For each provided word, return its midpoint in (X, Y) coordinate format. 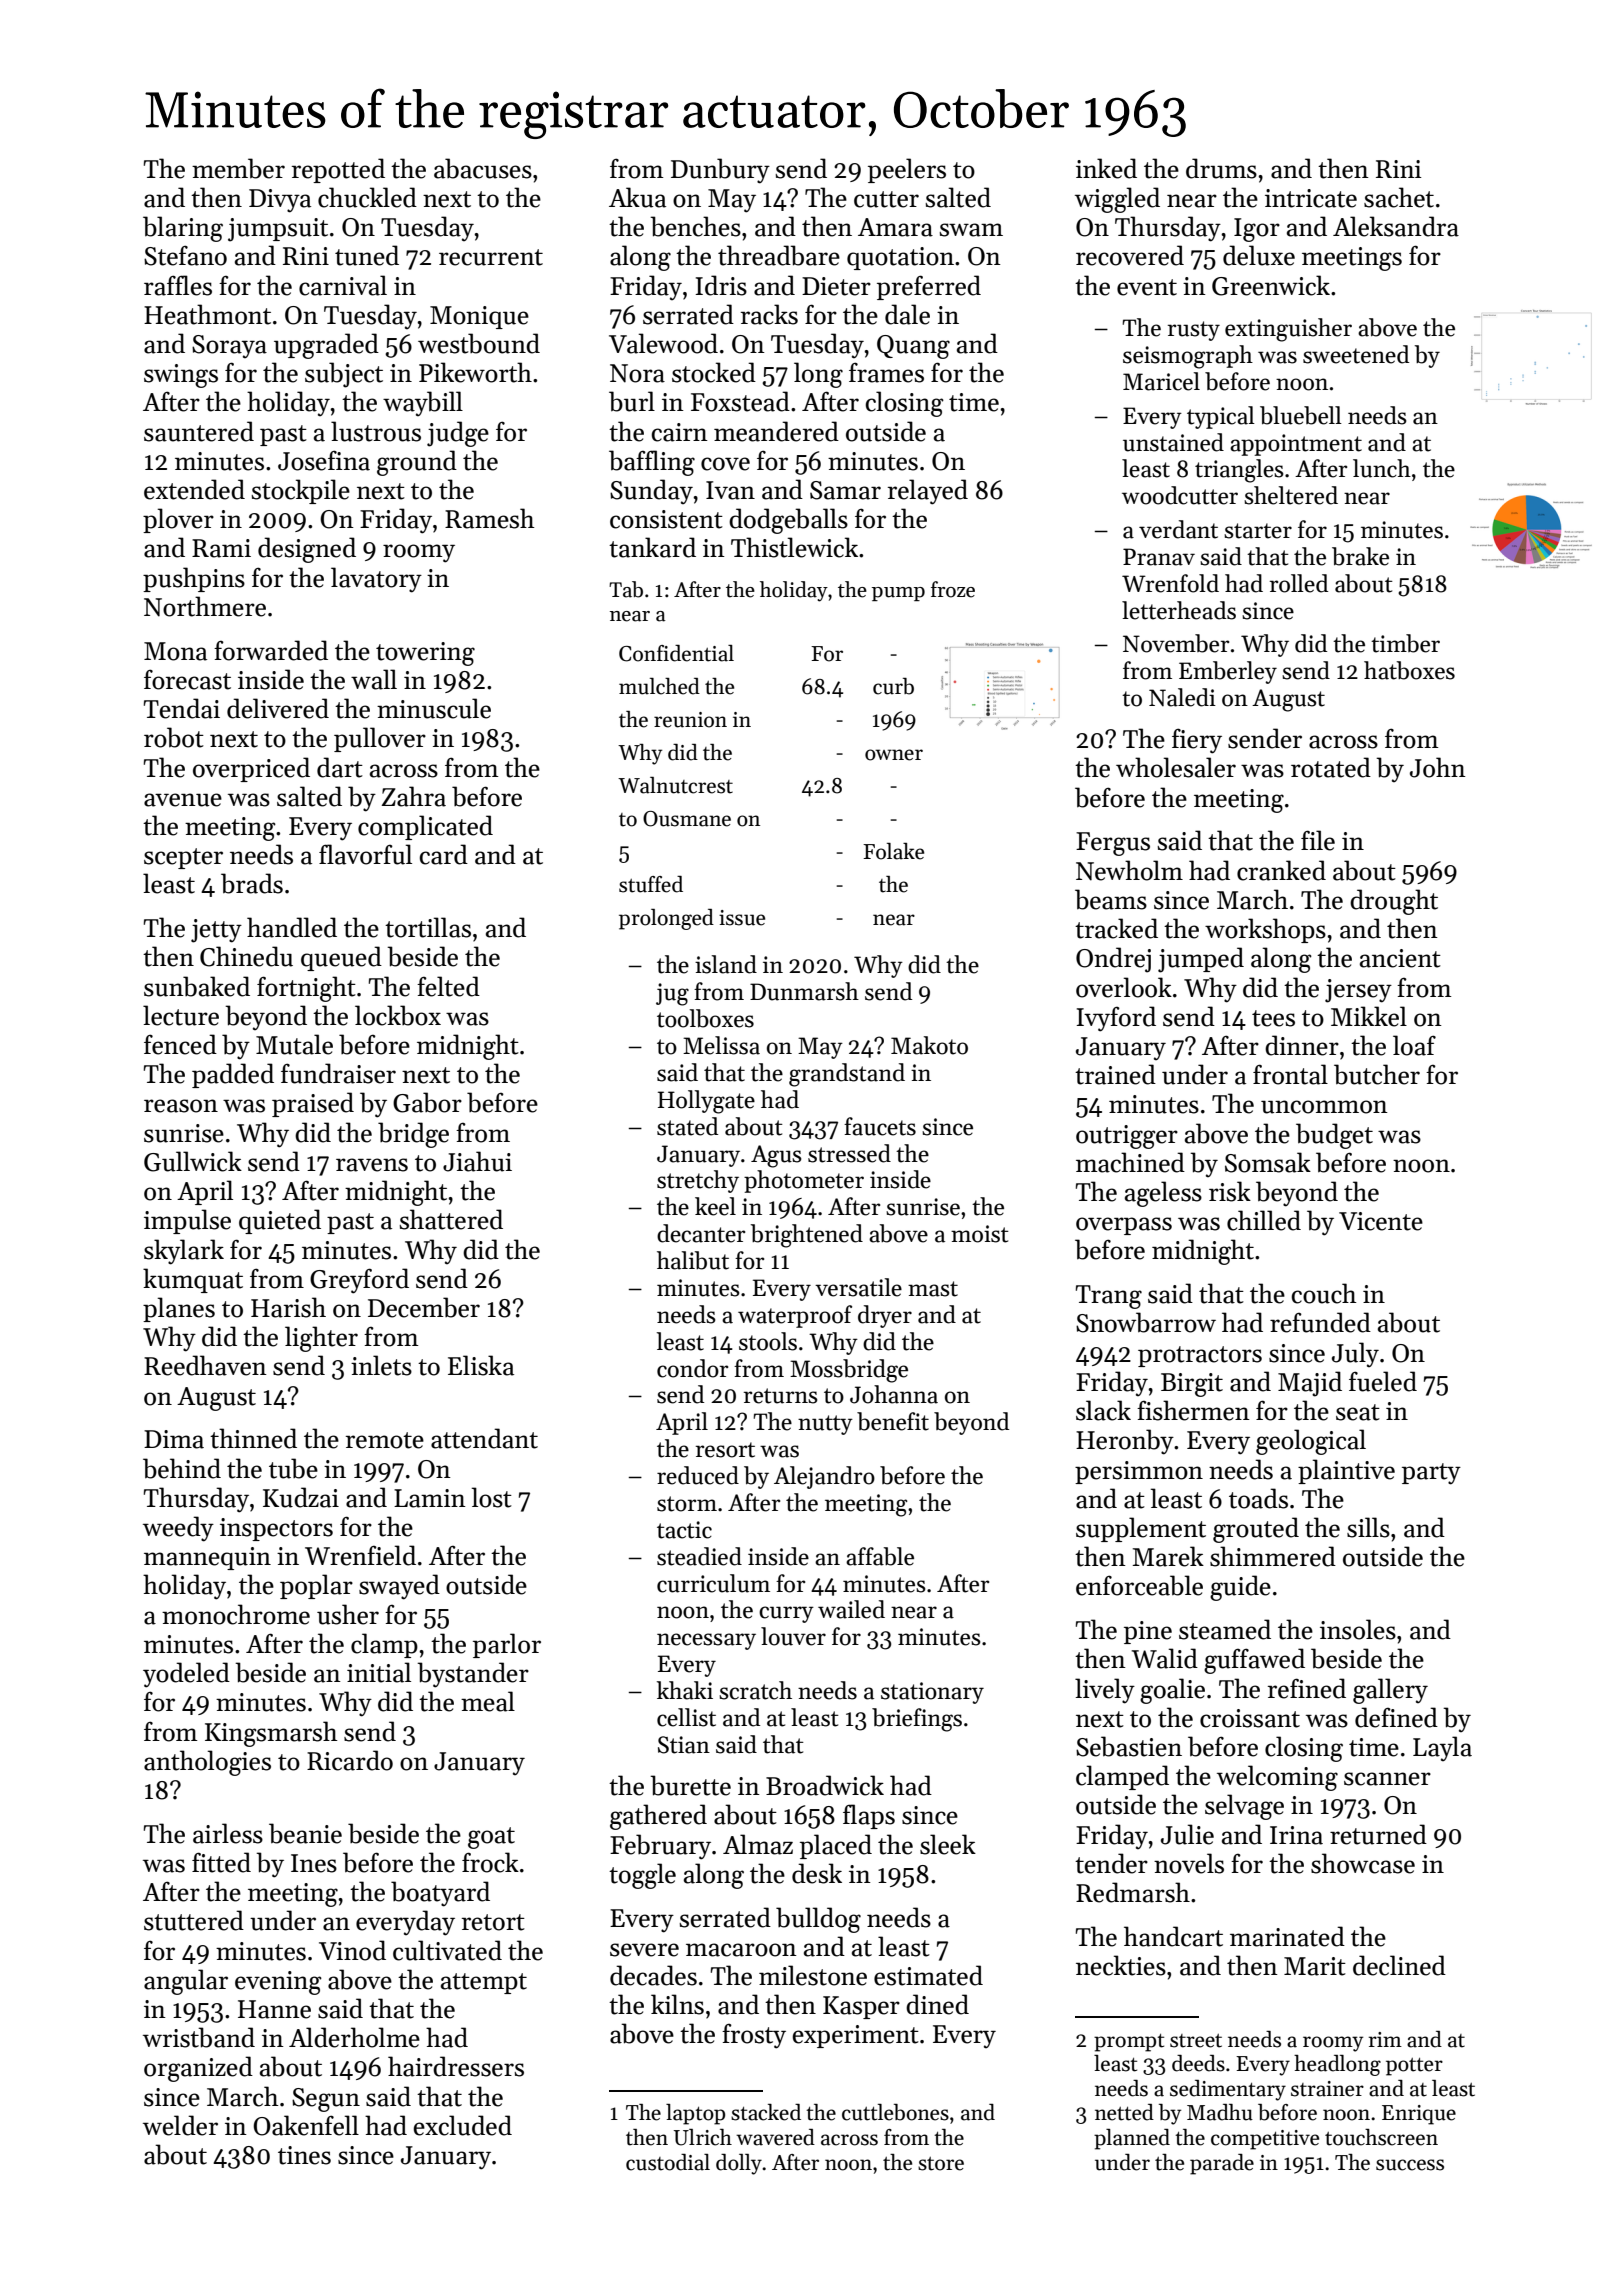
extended (194, 489)
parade (1222, 2164)
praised (313, 1104)
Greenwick (1271, 285)
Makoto (929, 1045)
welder (180, 2125)
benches (695, 226)
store (941, 2164)
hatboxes (1409, 670)
